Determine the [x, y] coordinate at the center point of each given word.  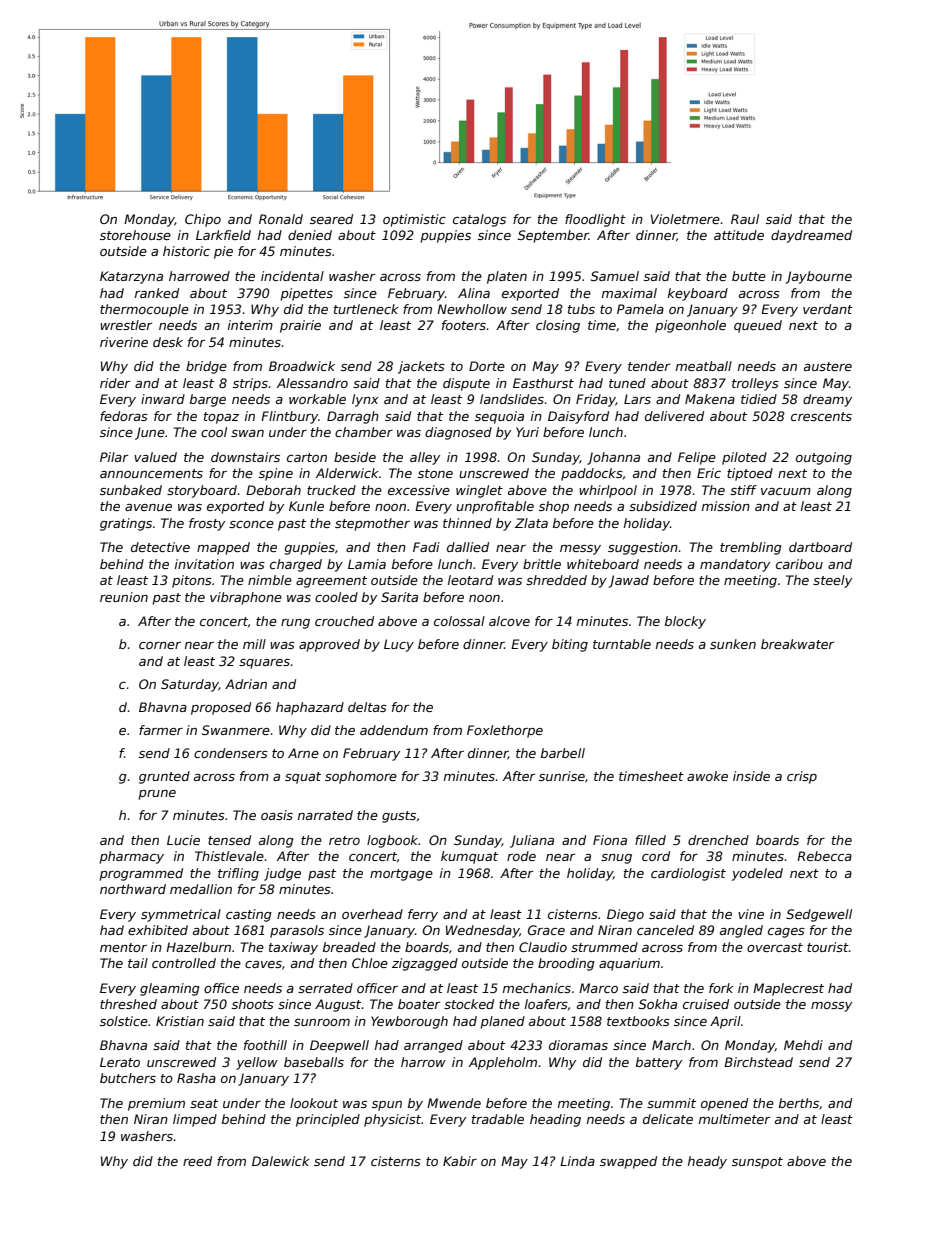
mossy [831, 1007]
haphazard [310, 708]
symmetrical [181, 915]
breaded [349, 947]
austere [828, 366]
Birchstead [758, 1062]
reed [197, 1161]
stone [435, 473]
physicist [392, 1120]
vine [751, 914]
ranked [157, 293]
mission [726, 506]
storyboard [202, 491]
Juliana [532, 841]
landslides [512, 399]
